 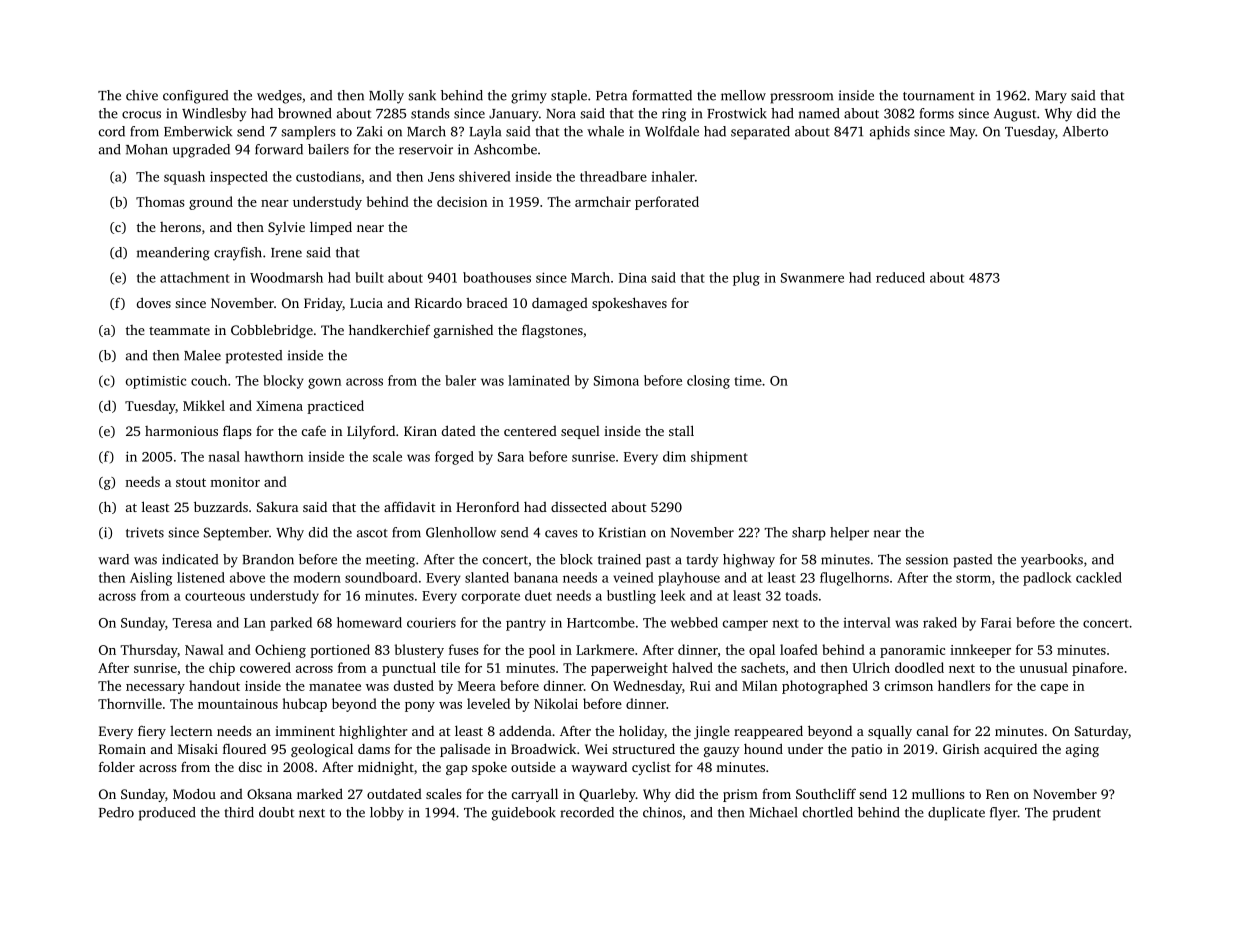 I want to click on mellow, so click(x=743, y=95).
